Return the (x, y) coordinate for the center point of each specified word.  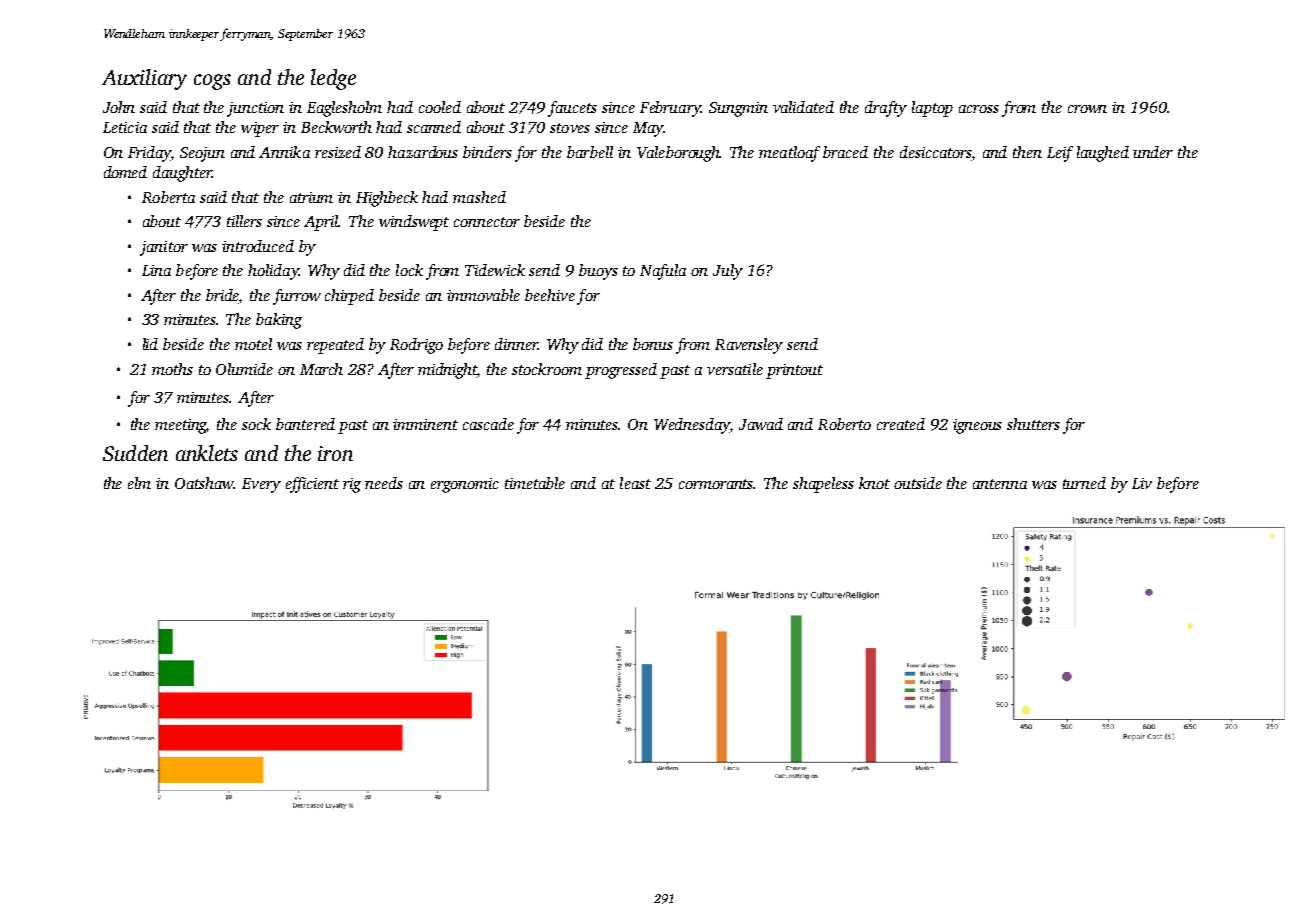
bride (223, 296)
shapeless (823, 485)
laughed (1103, 154)
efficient (312, 485)
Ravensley (749, 346)
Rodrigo (416, 346)
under (1153, 152)
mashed (479, 197)
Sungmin (738, 109)
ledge (333, 79)
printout (794, 371)
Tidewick (495, 270)
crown (1087, 109)
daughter (182, 174)
